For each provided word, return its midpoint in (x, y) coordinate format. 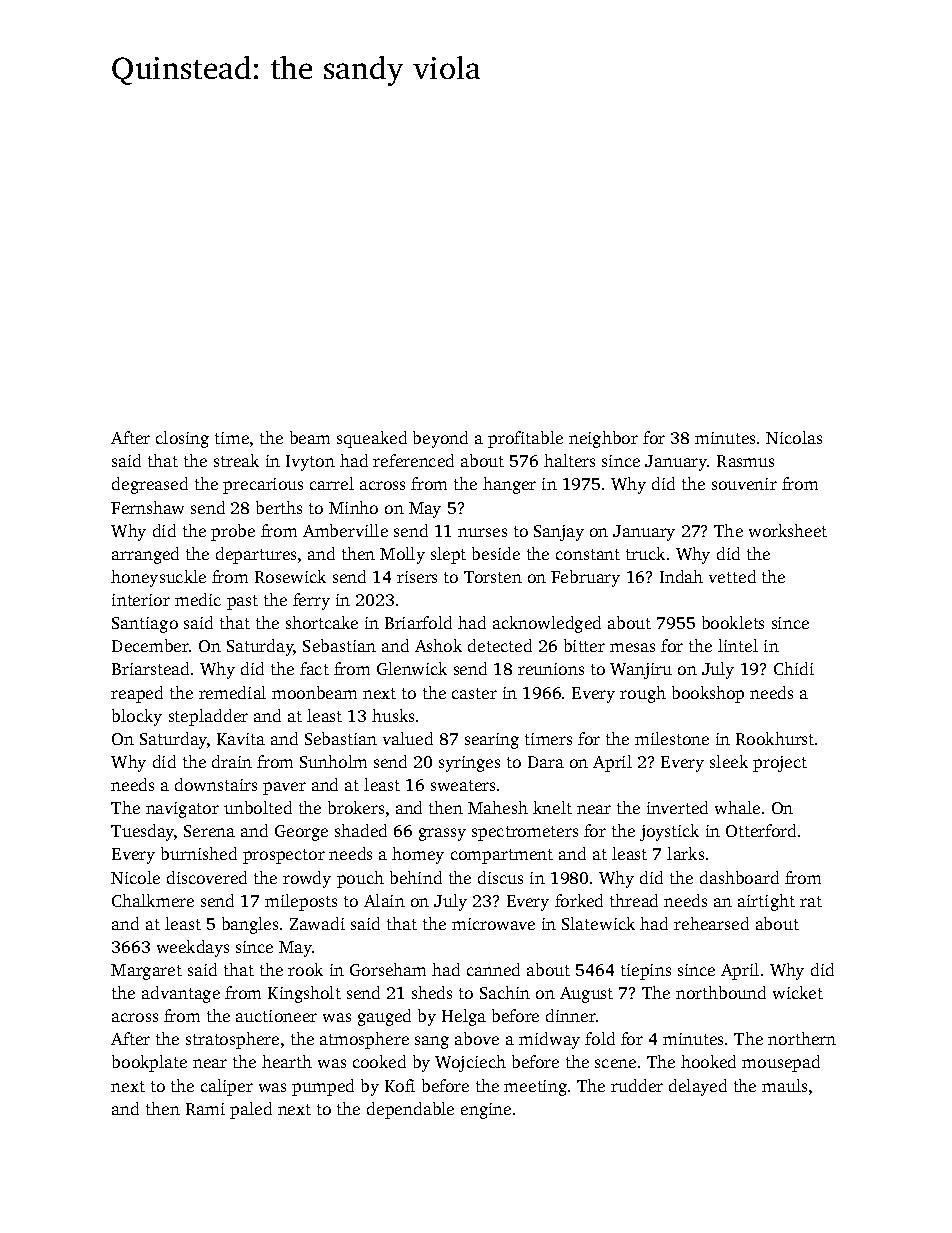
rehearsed (711, 923)
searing (492, 741)
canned (493, 969)
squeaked (372, 439)
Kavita (241, 739)
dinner (571, 1015)
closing (182, 439)
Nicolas (794, 437)
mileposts (301, 902)
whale (737, 807)
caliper (227, 1087)
